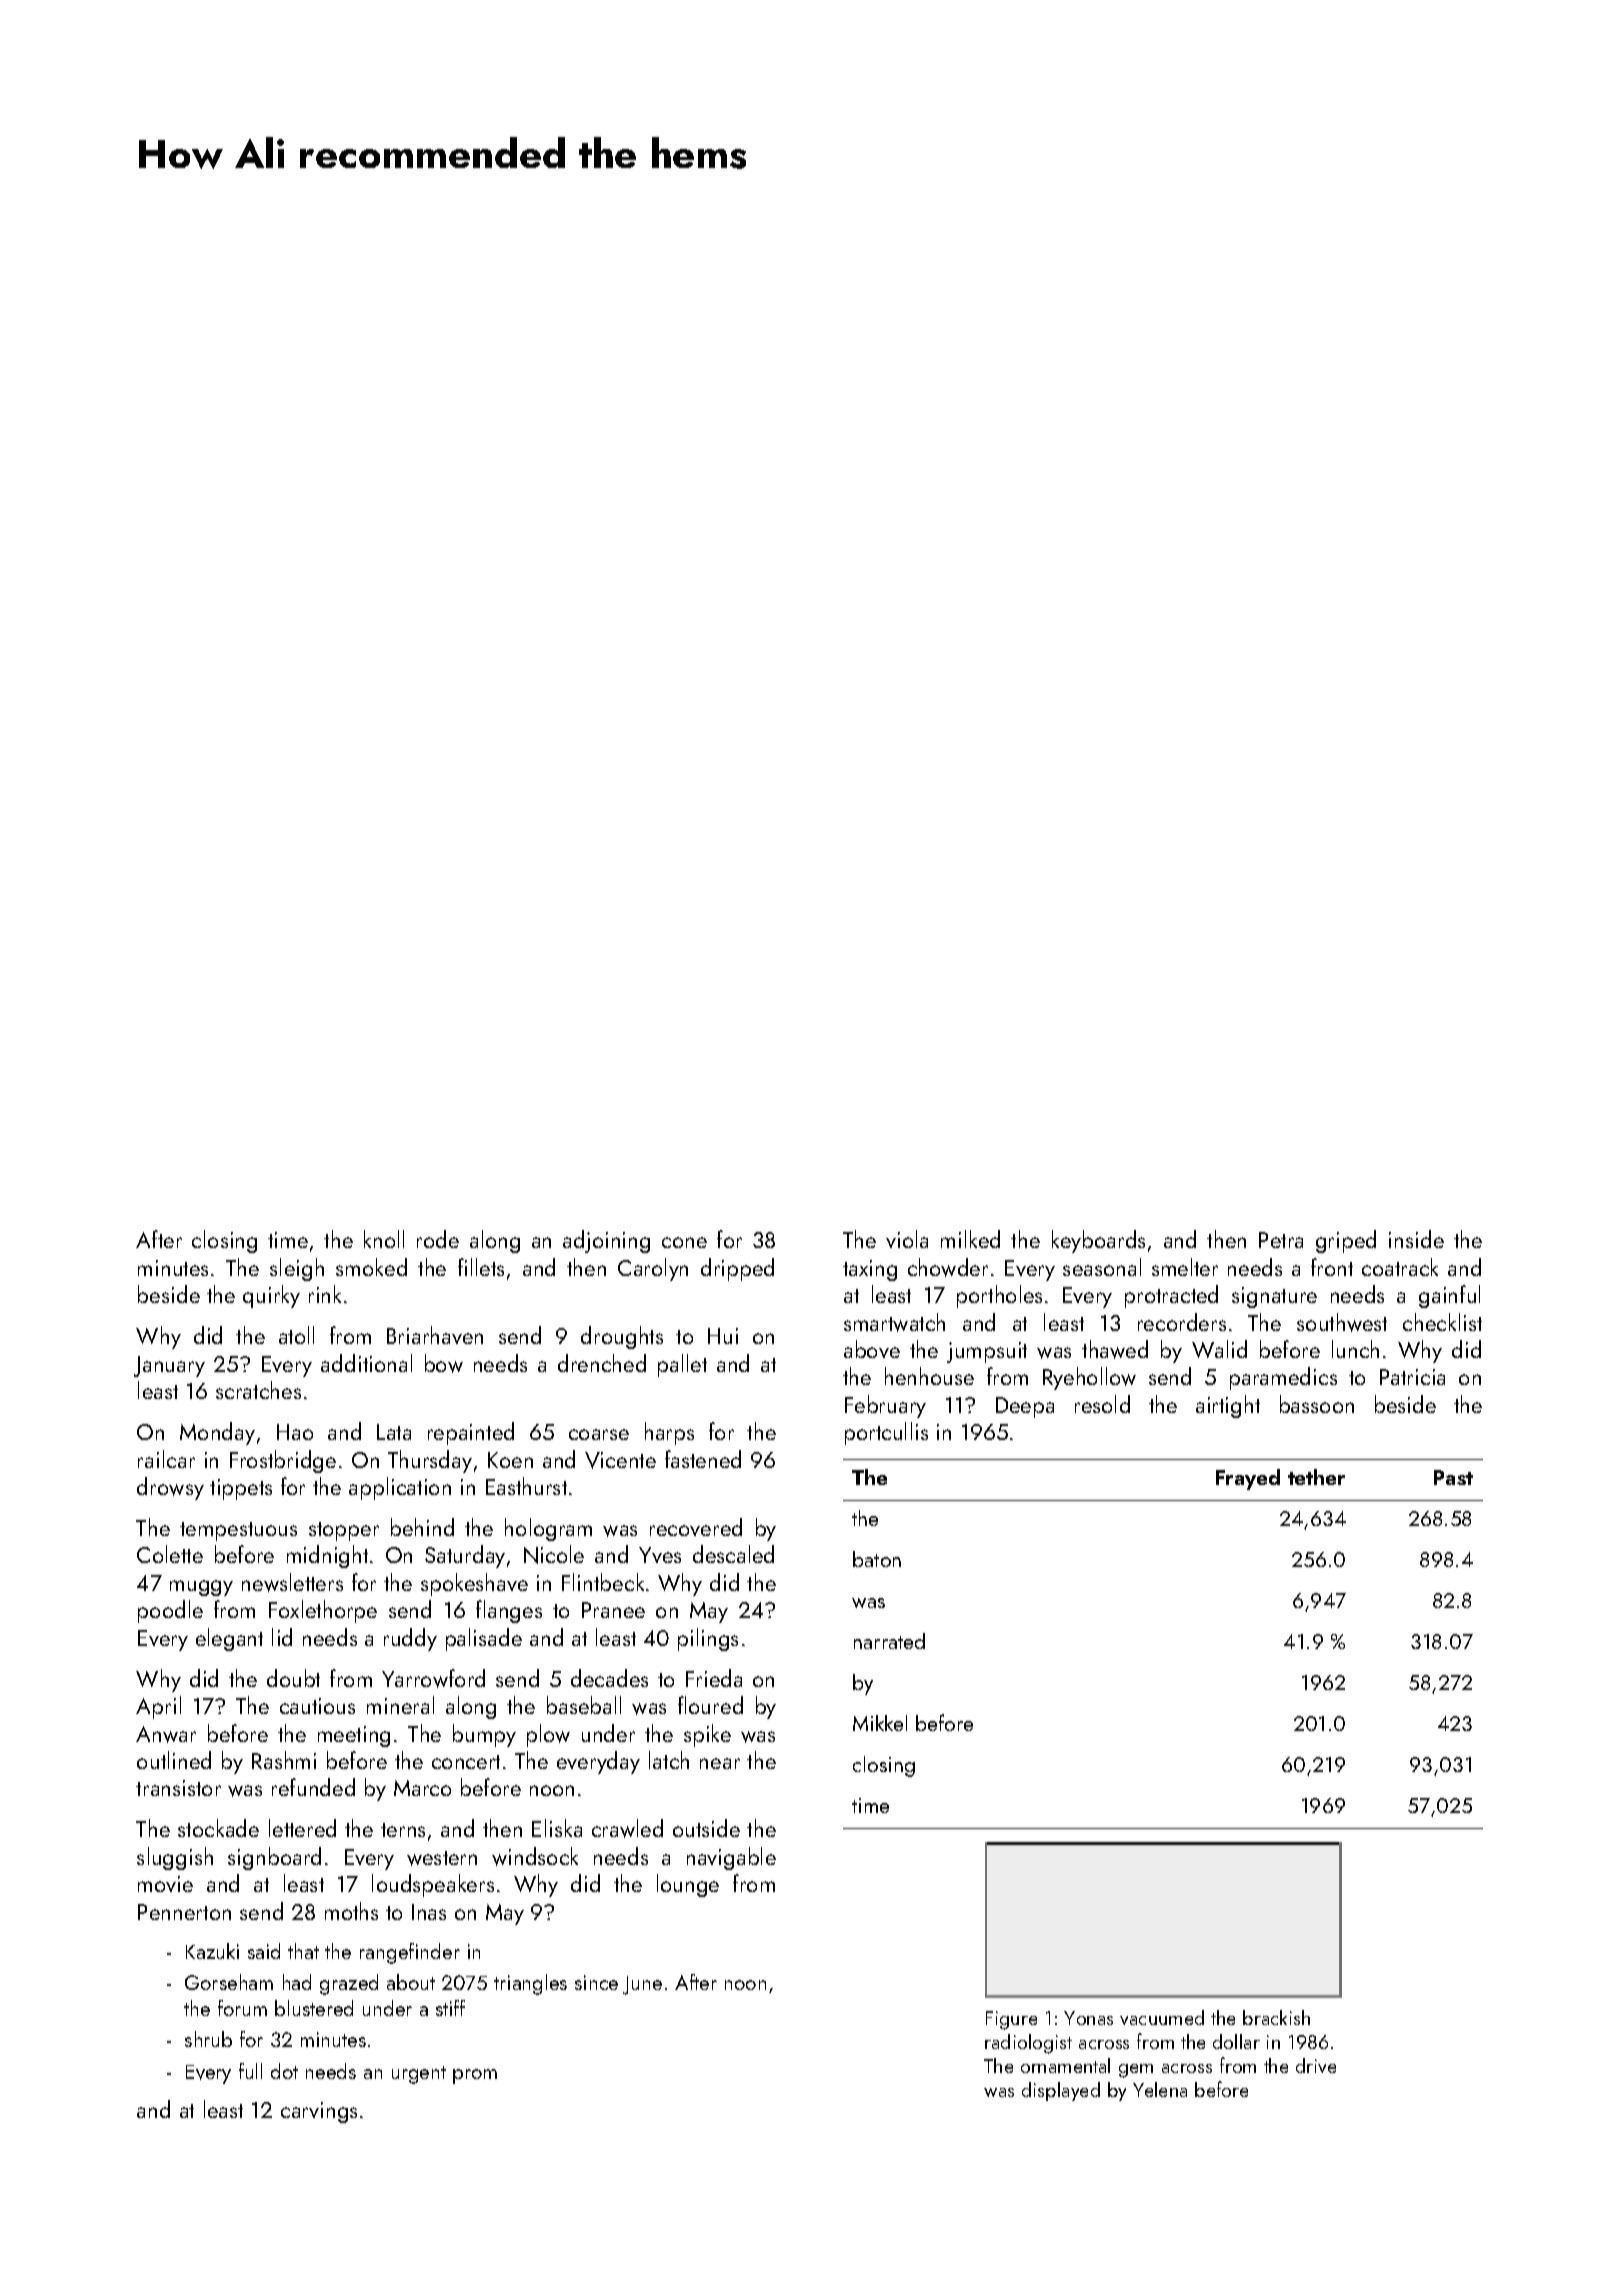 The image size is (1620, 2292). Describe the element at coordinates (158, 1707) in the image. I see `April` at that location.
